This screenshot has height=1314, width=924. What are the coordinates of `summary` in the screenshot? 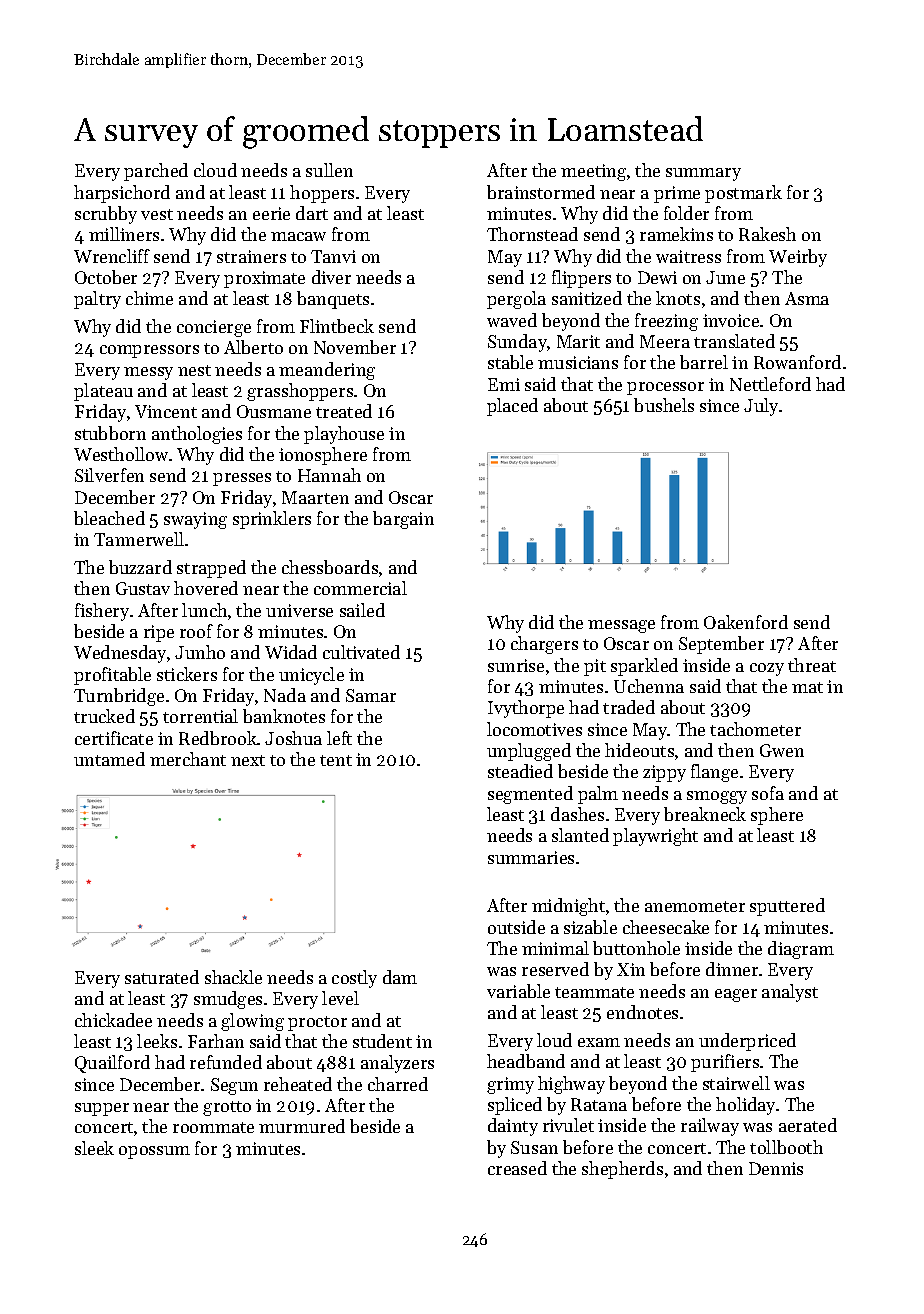 It's located at (703, 174).
